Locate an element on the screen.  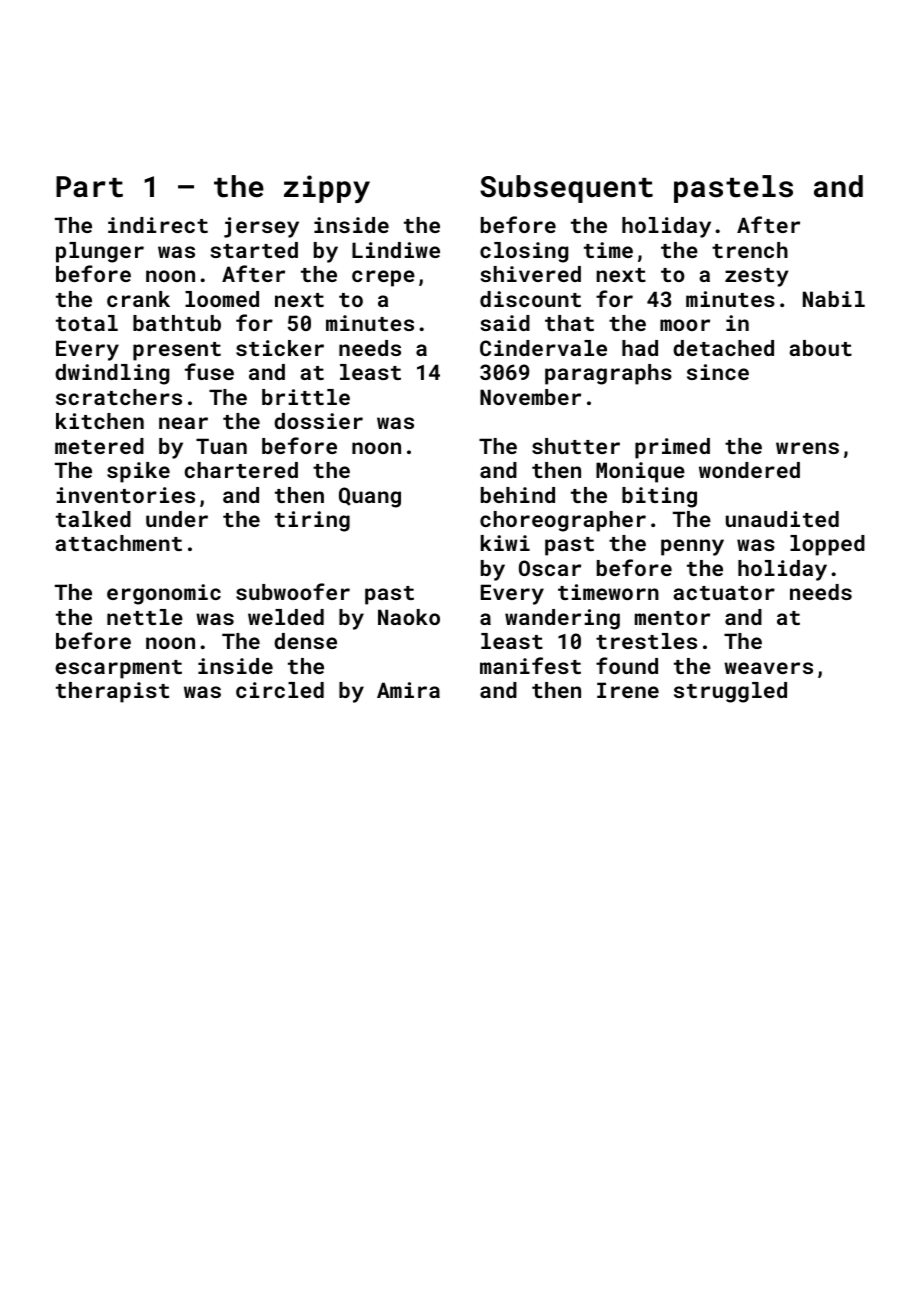
Irene is located at coordinates (628, 690).
